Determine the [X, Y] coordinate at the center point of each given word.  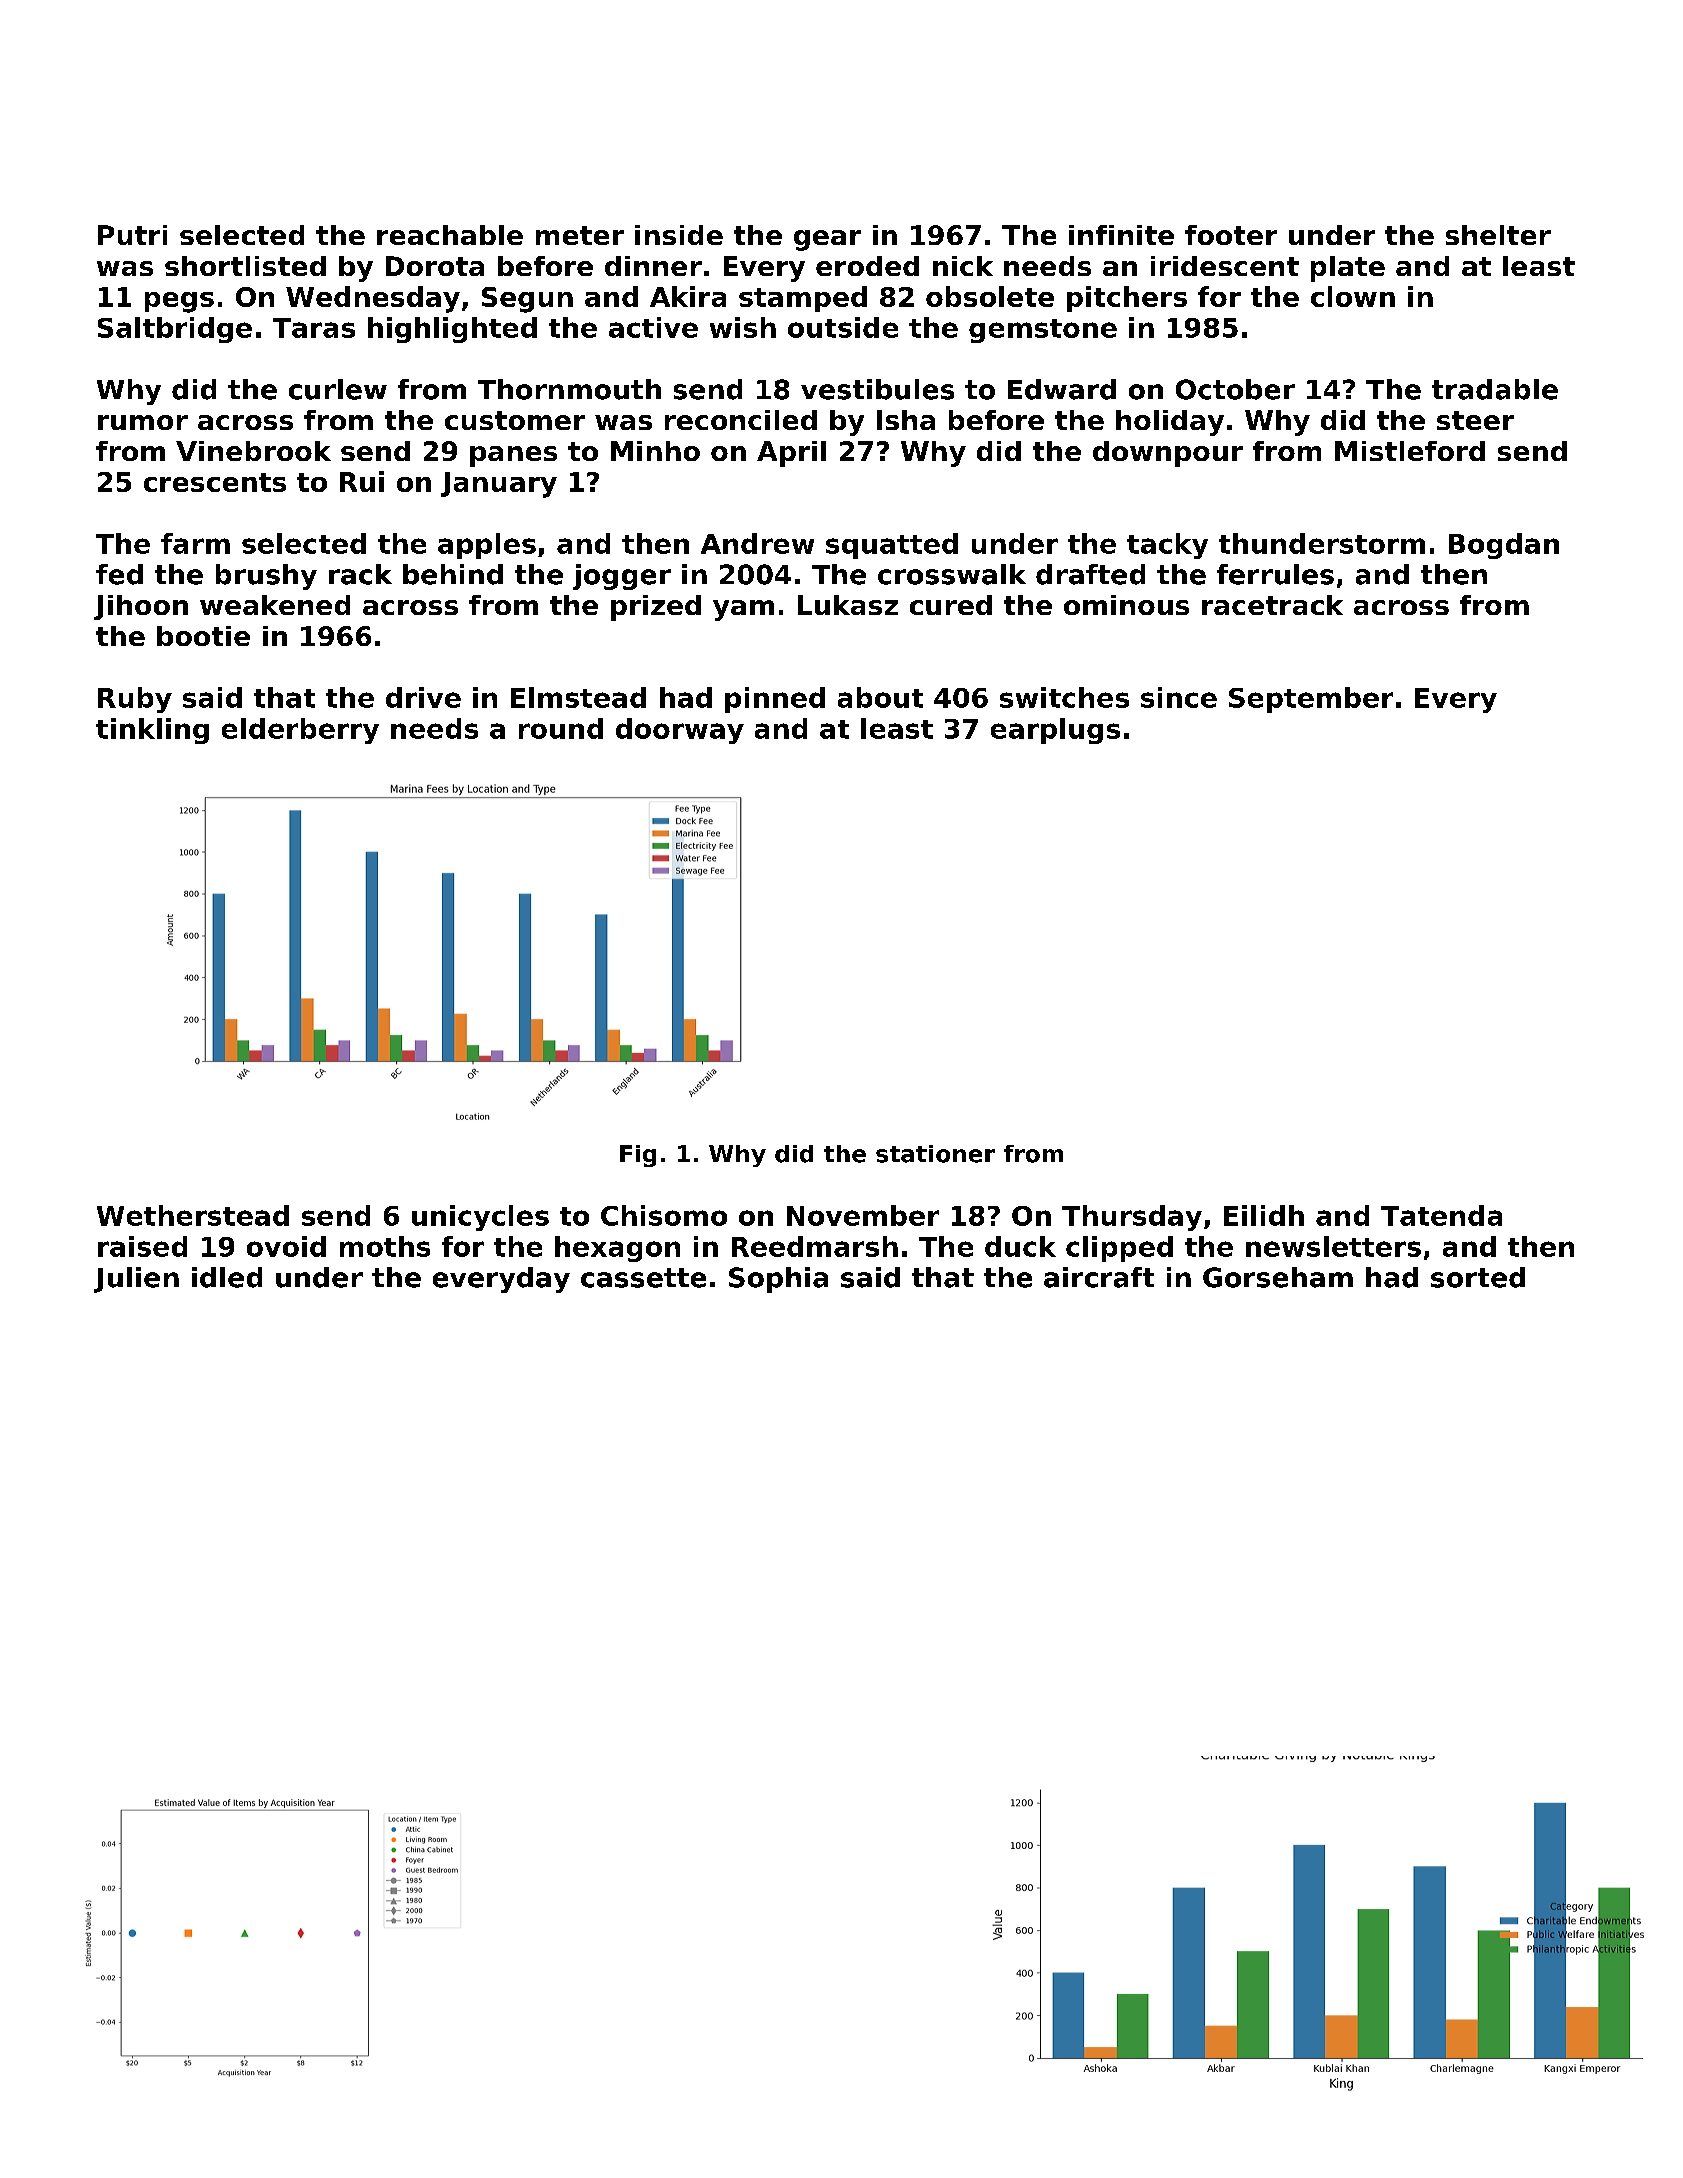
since [1179, 697]
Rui [362, 481]
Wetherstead [193, 1215]
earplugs [1055, 731]
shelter [1498, 235]
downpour [1168, 454]
